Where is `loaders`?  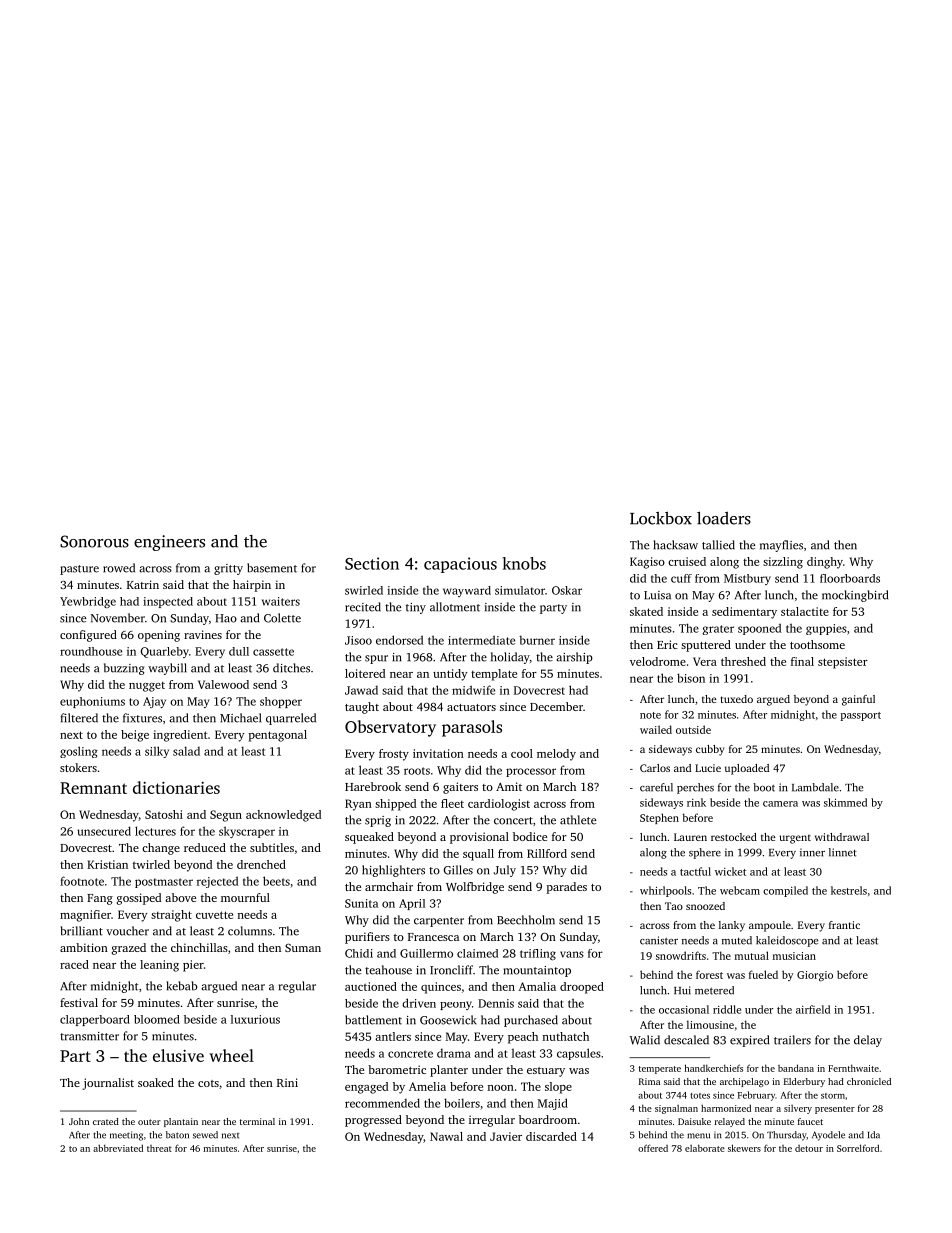
loaders is located at coordinates (724, 518).
